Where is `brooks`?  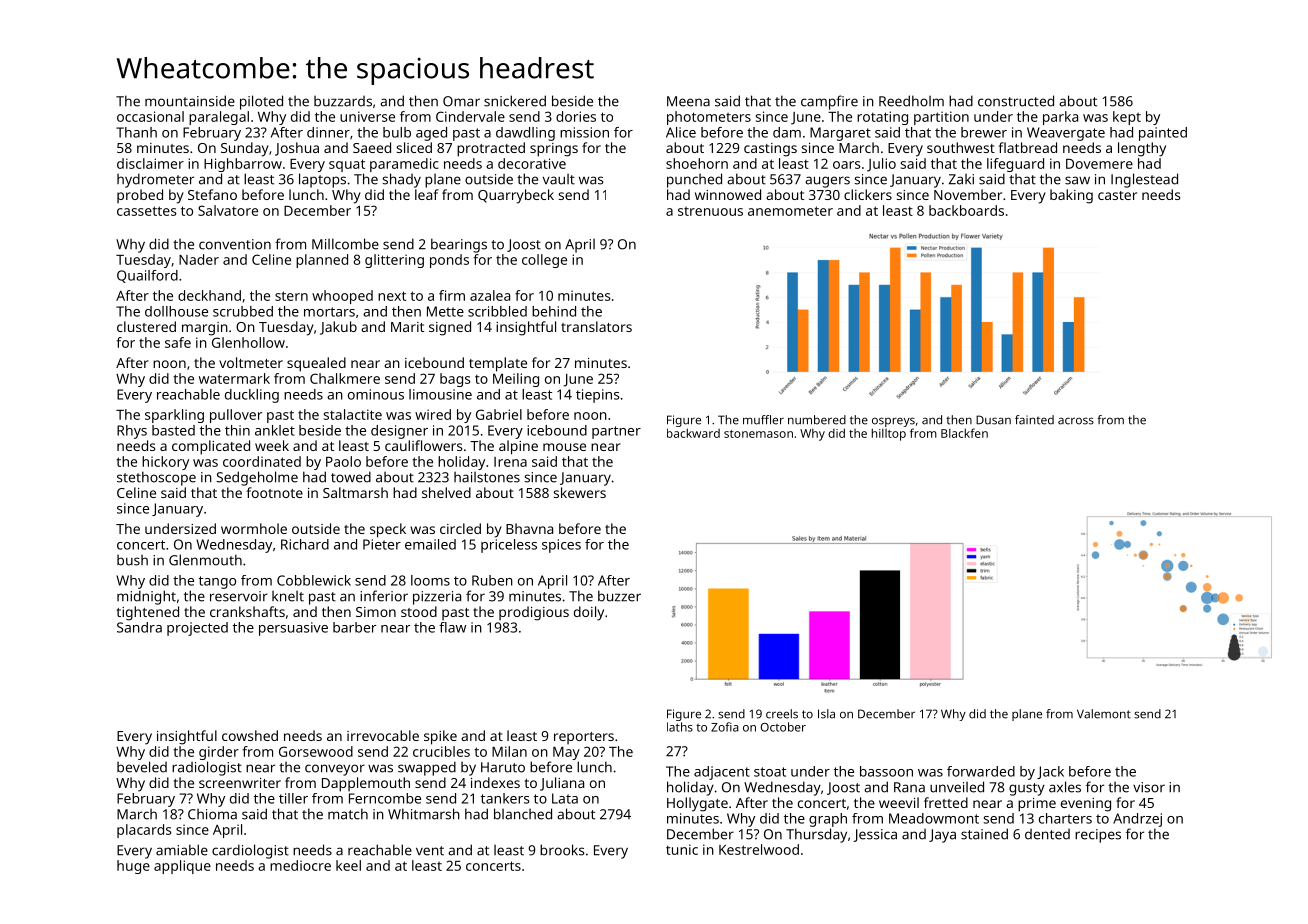 brooks is located at coordinates (562, 850).
